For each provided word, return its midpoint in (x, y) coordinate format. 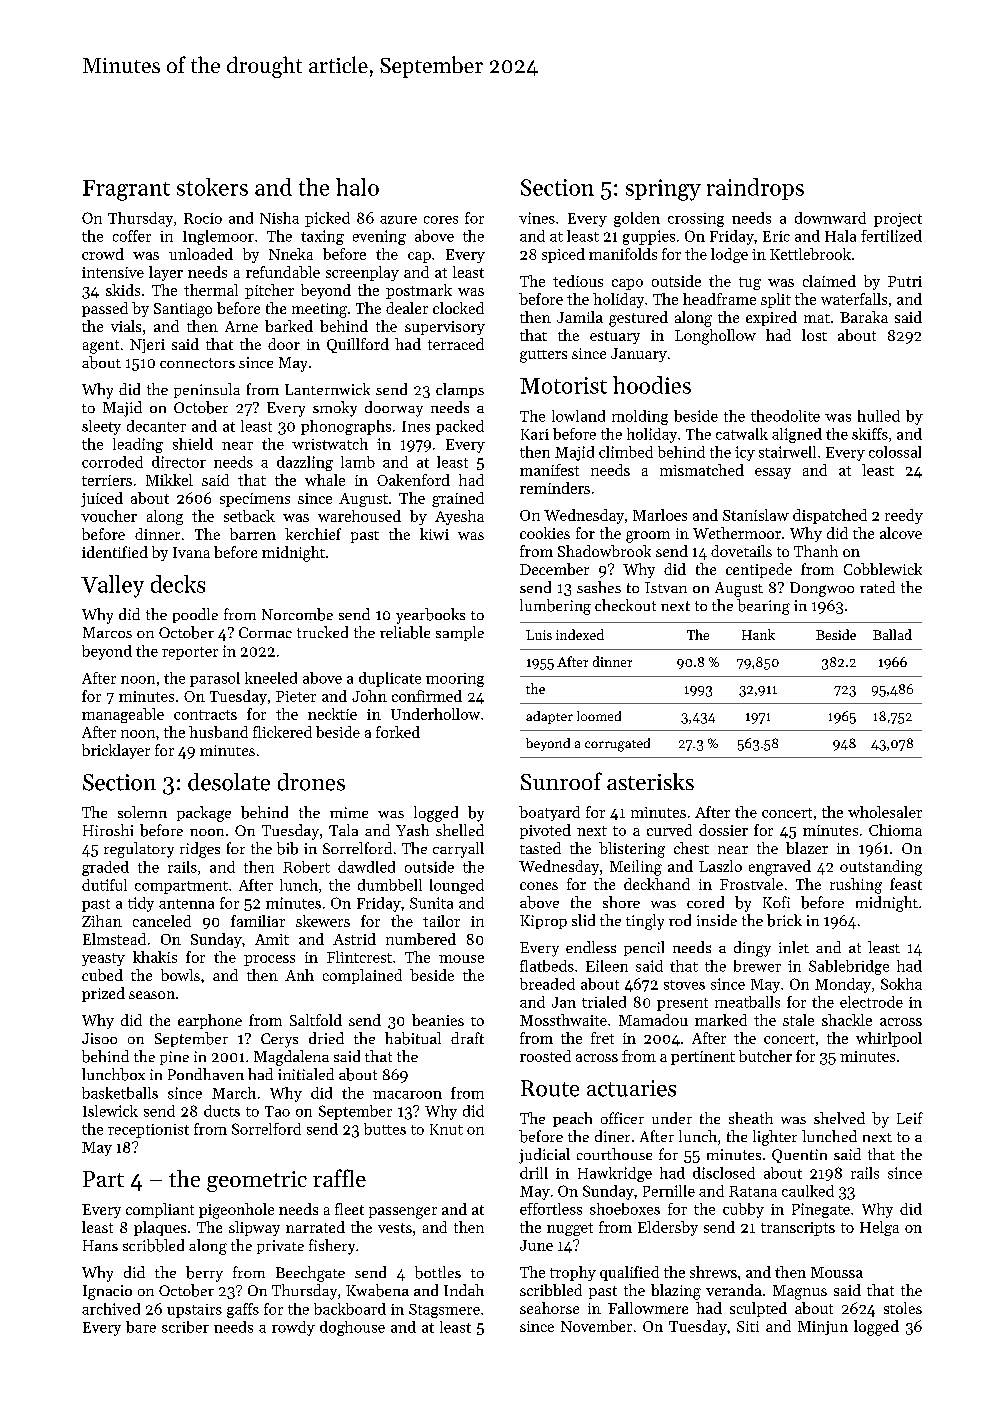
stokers (212, 187)
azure (398, 220)
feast (906, 884)
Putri (905, 281)
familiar (258, 921)
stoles (903, 1308)
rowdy (293, 1328)
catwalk (742, 434)
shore (621, 902)
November (596, 1326)
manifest (549, 470)
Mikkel (169, 480)
